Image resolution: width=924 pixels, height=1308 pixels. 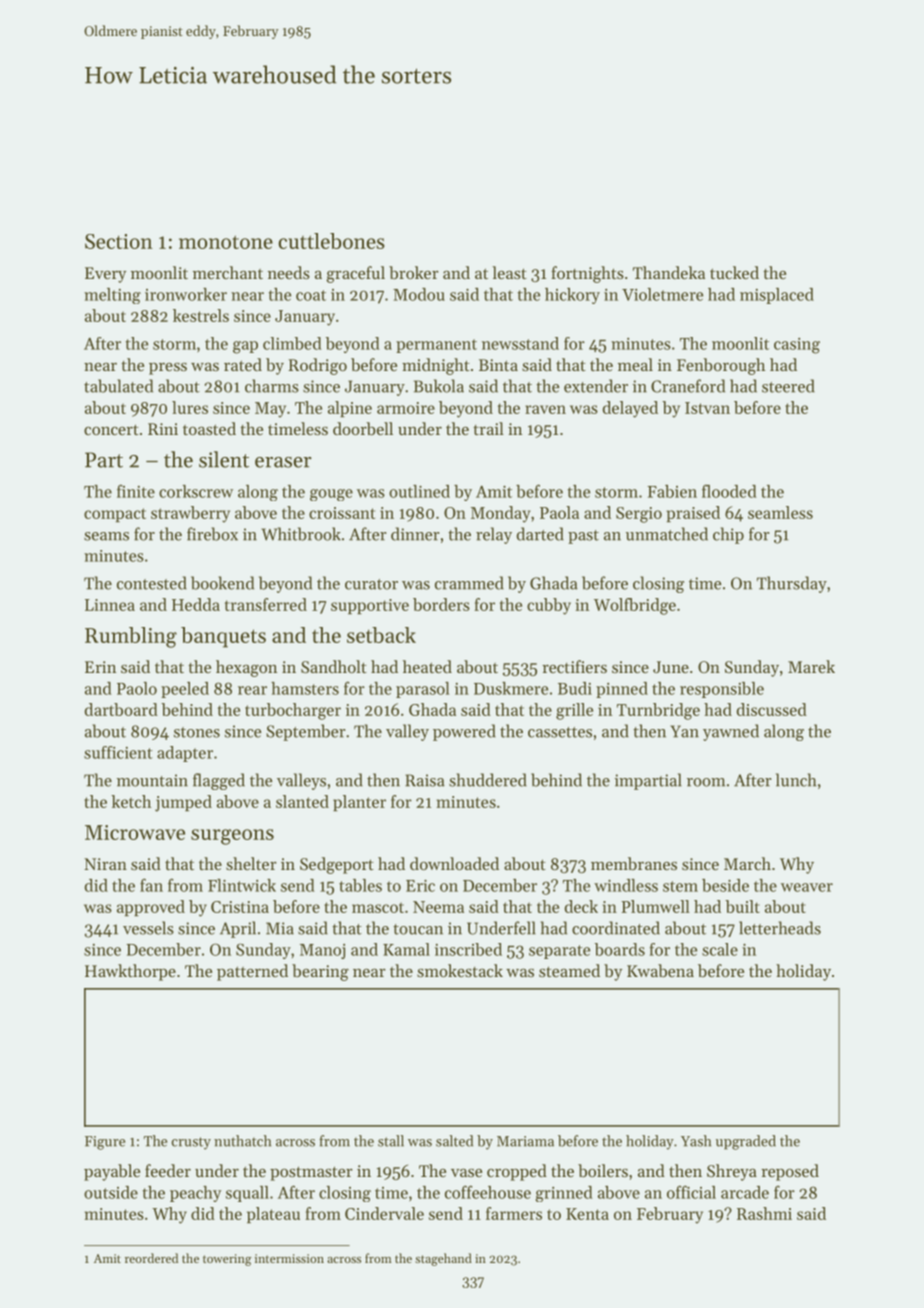 What do you see at coordinates (121, 709) in the screenshot?
I see `dartboard` at bounding box center [121, 709].
